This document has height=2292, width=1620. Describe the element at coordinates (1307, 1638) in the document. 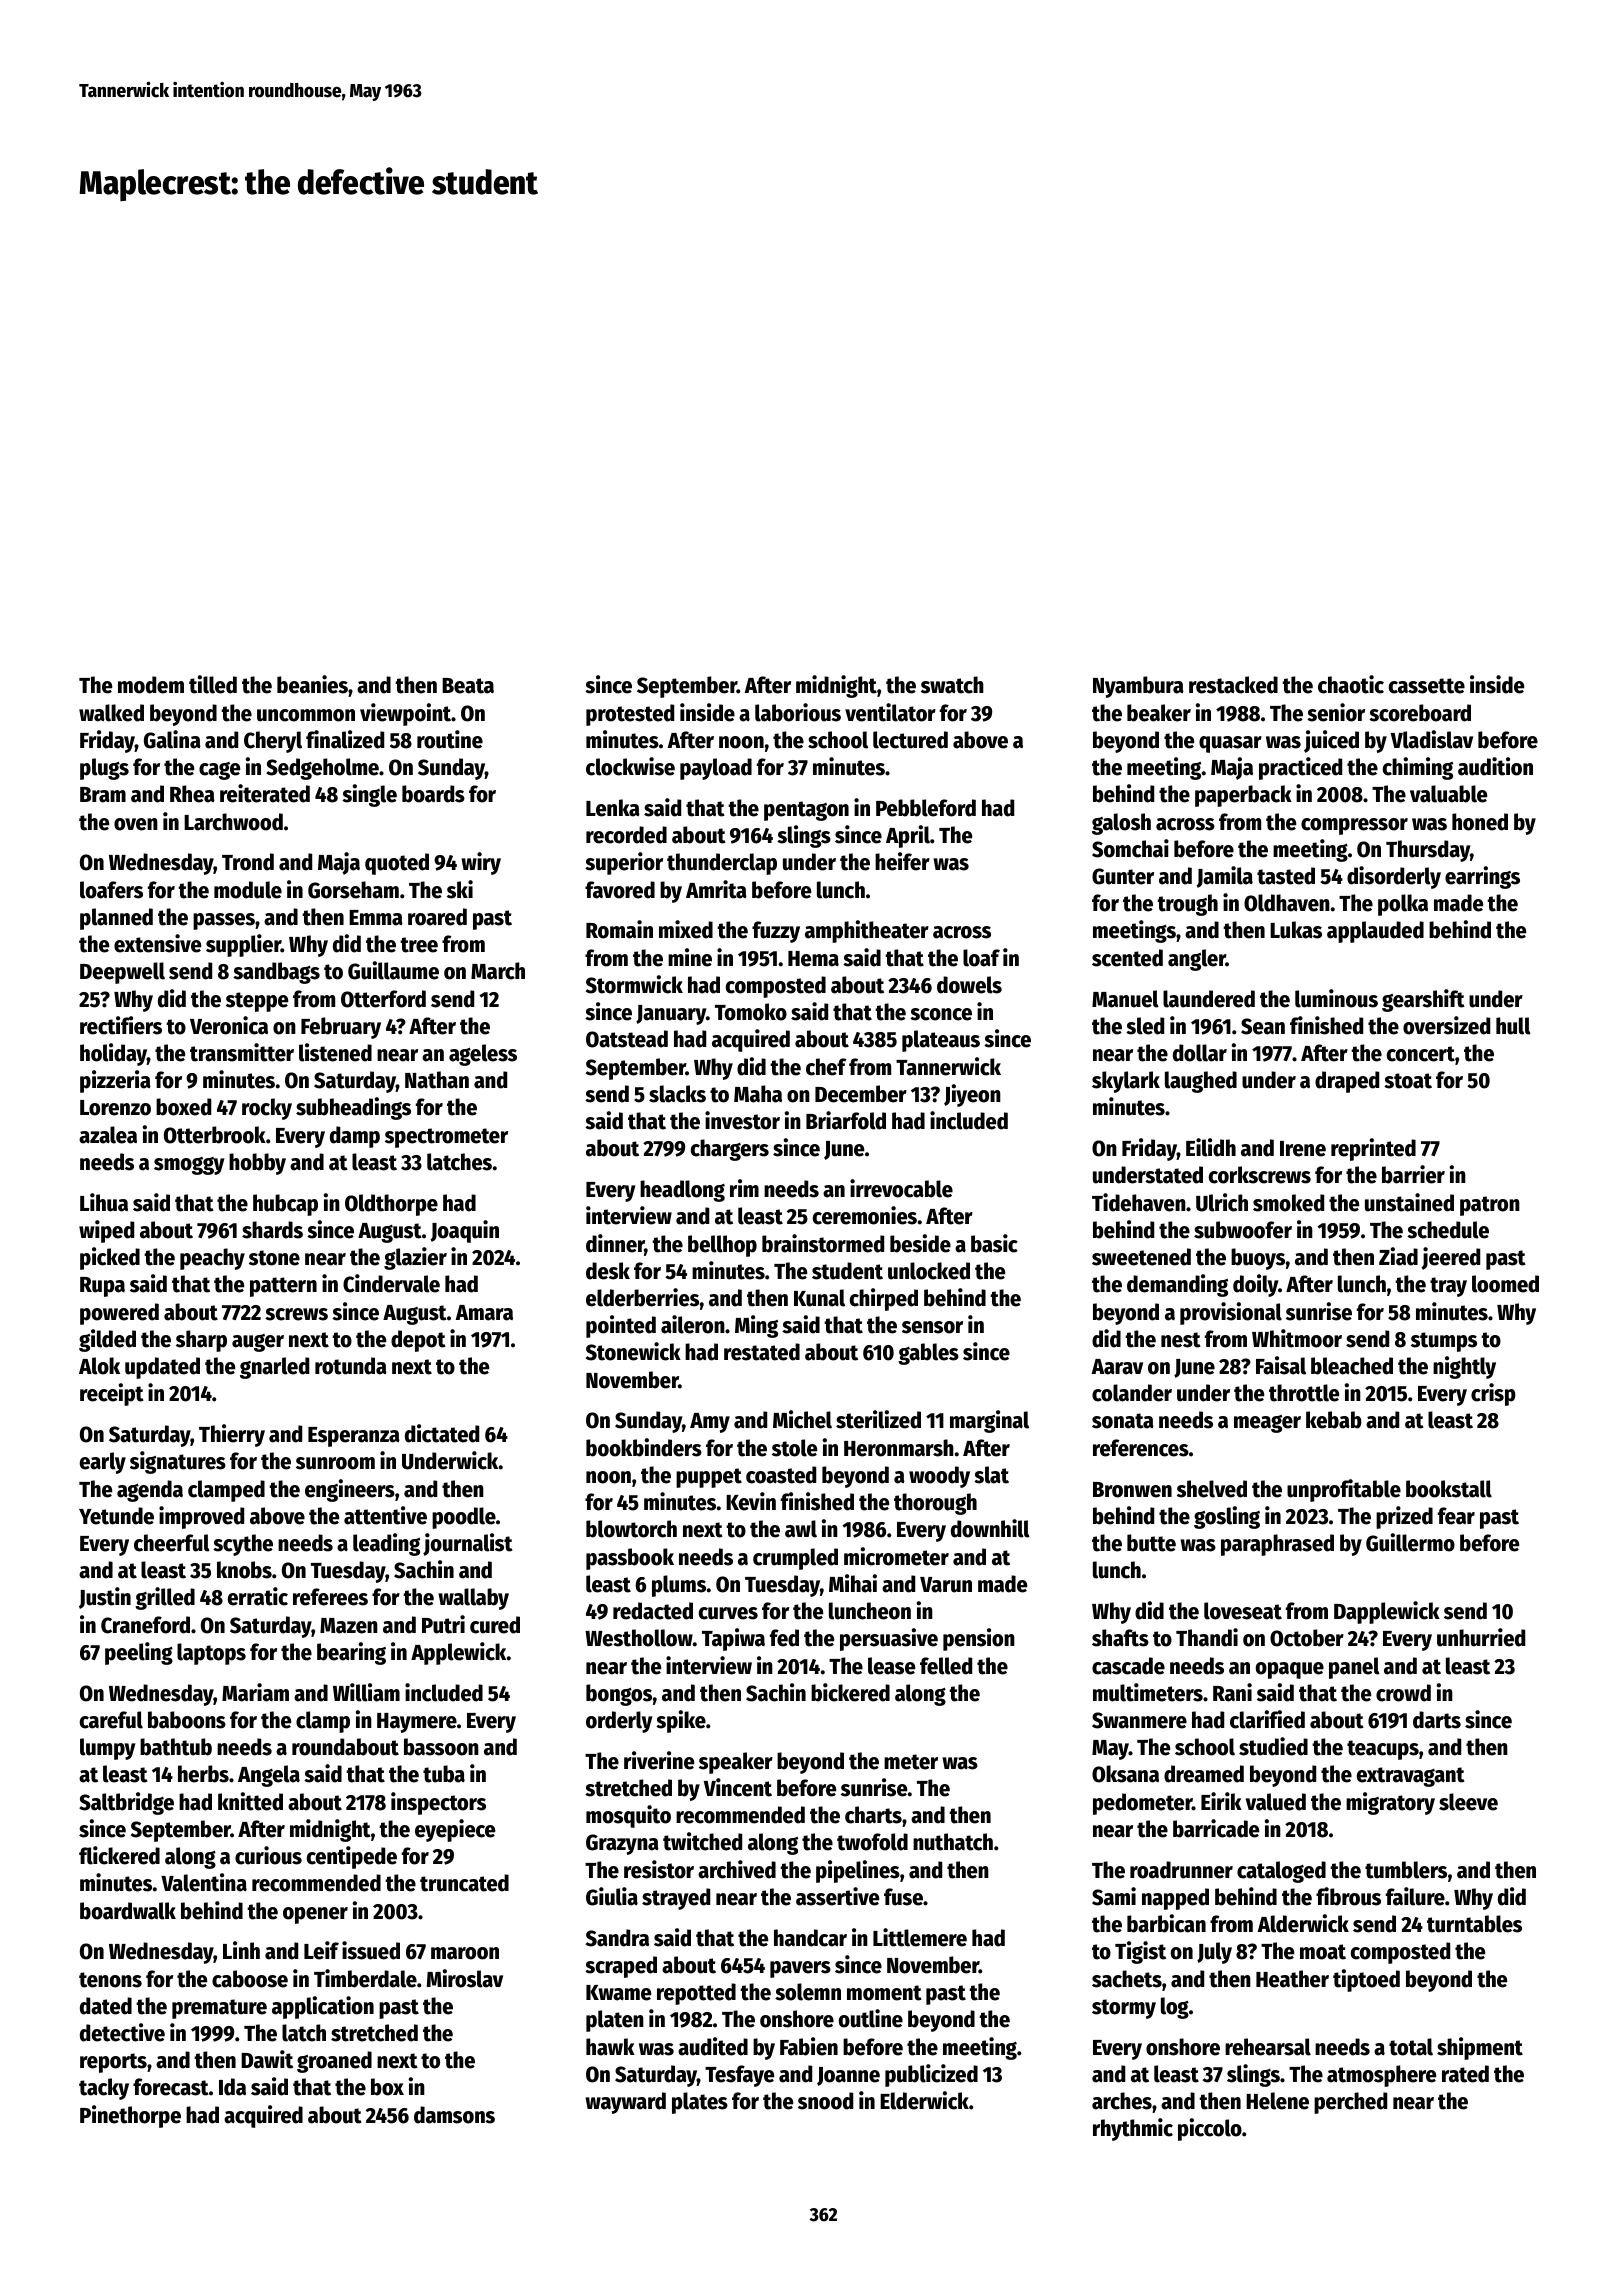

I see `October` at that location.
